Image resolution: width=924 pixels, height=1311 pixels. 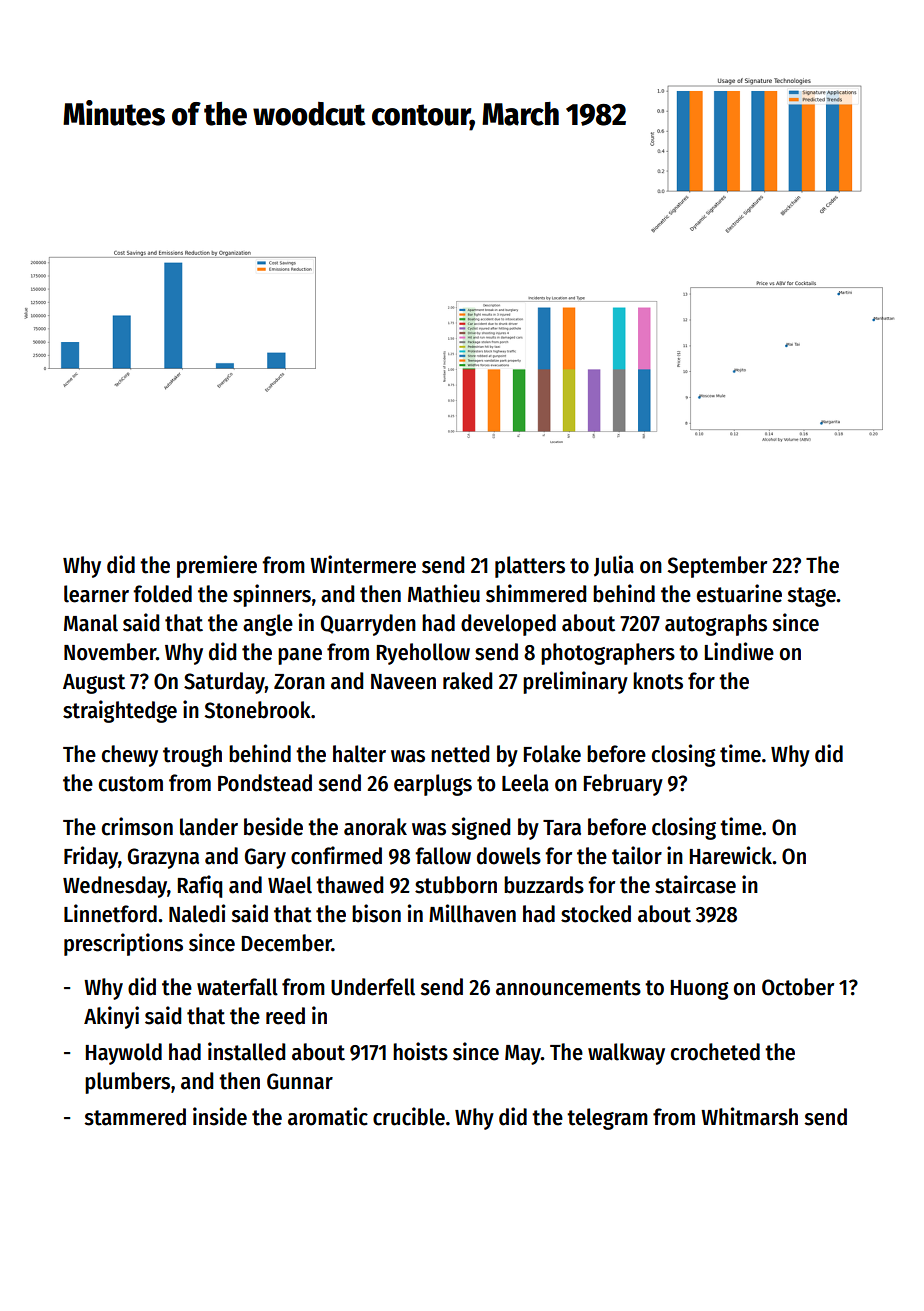 I want to click on telegram, so click(x=607, y=1119).
